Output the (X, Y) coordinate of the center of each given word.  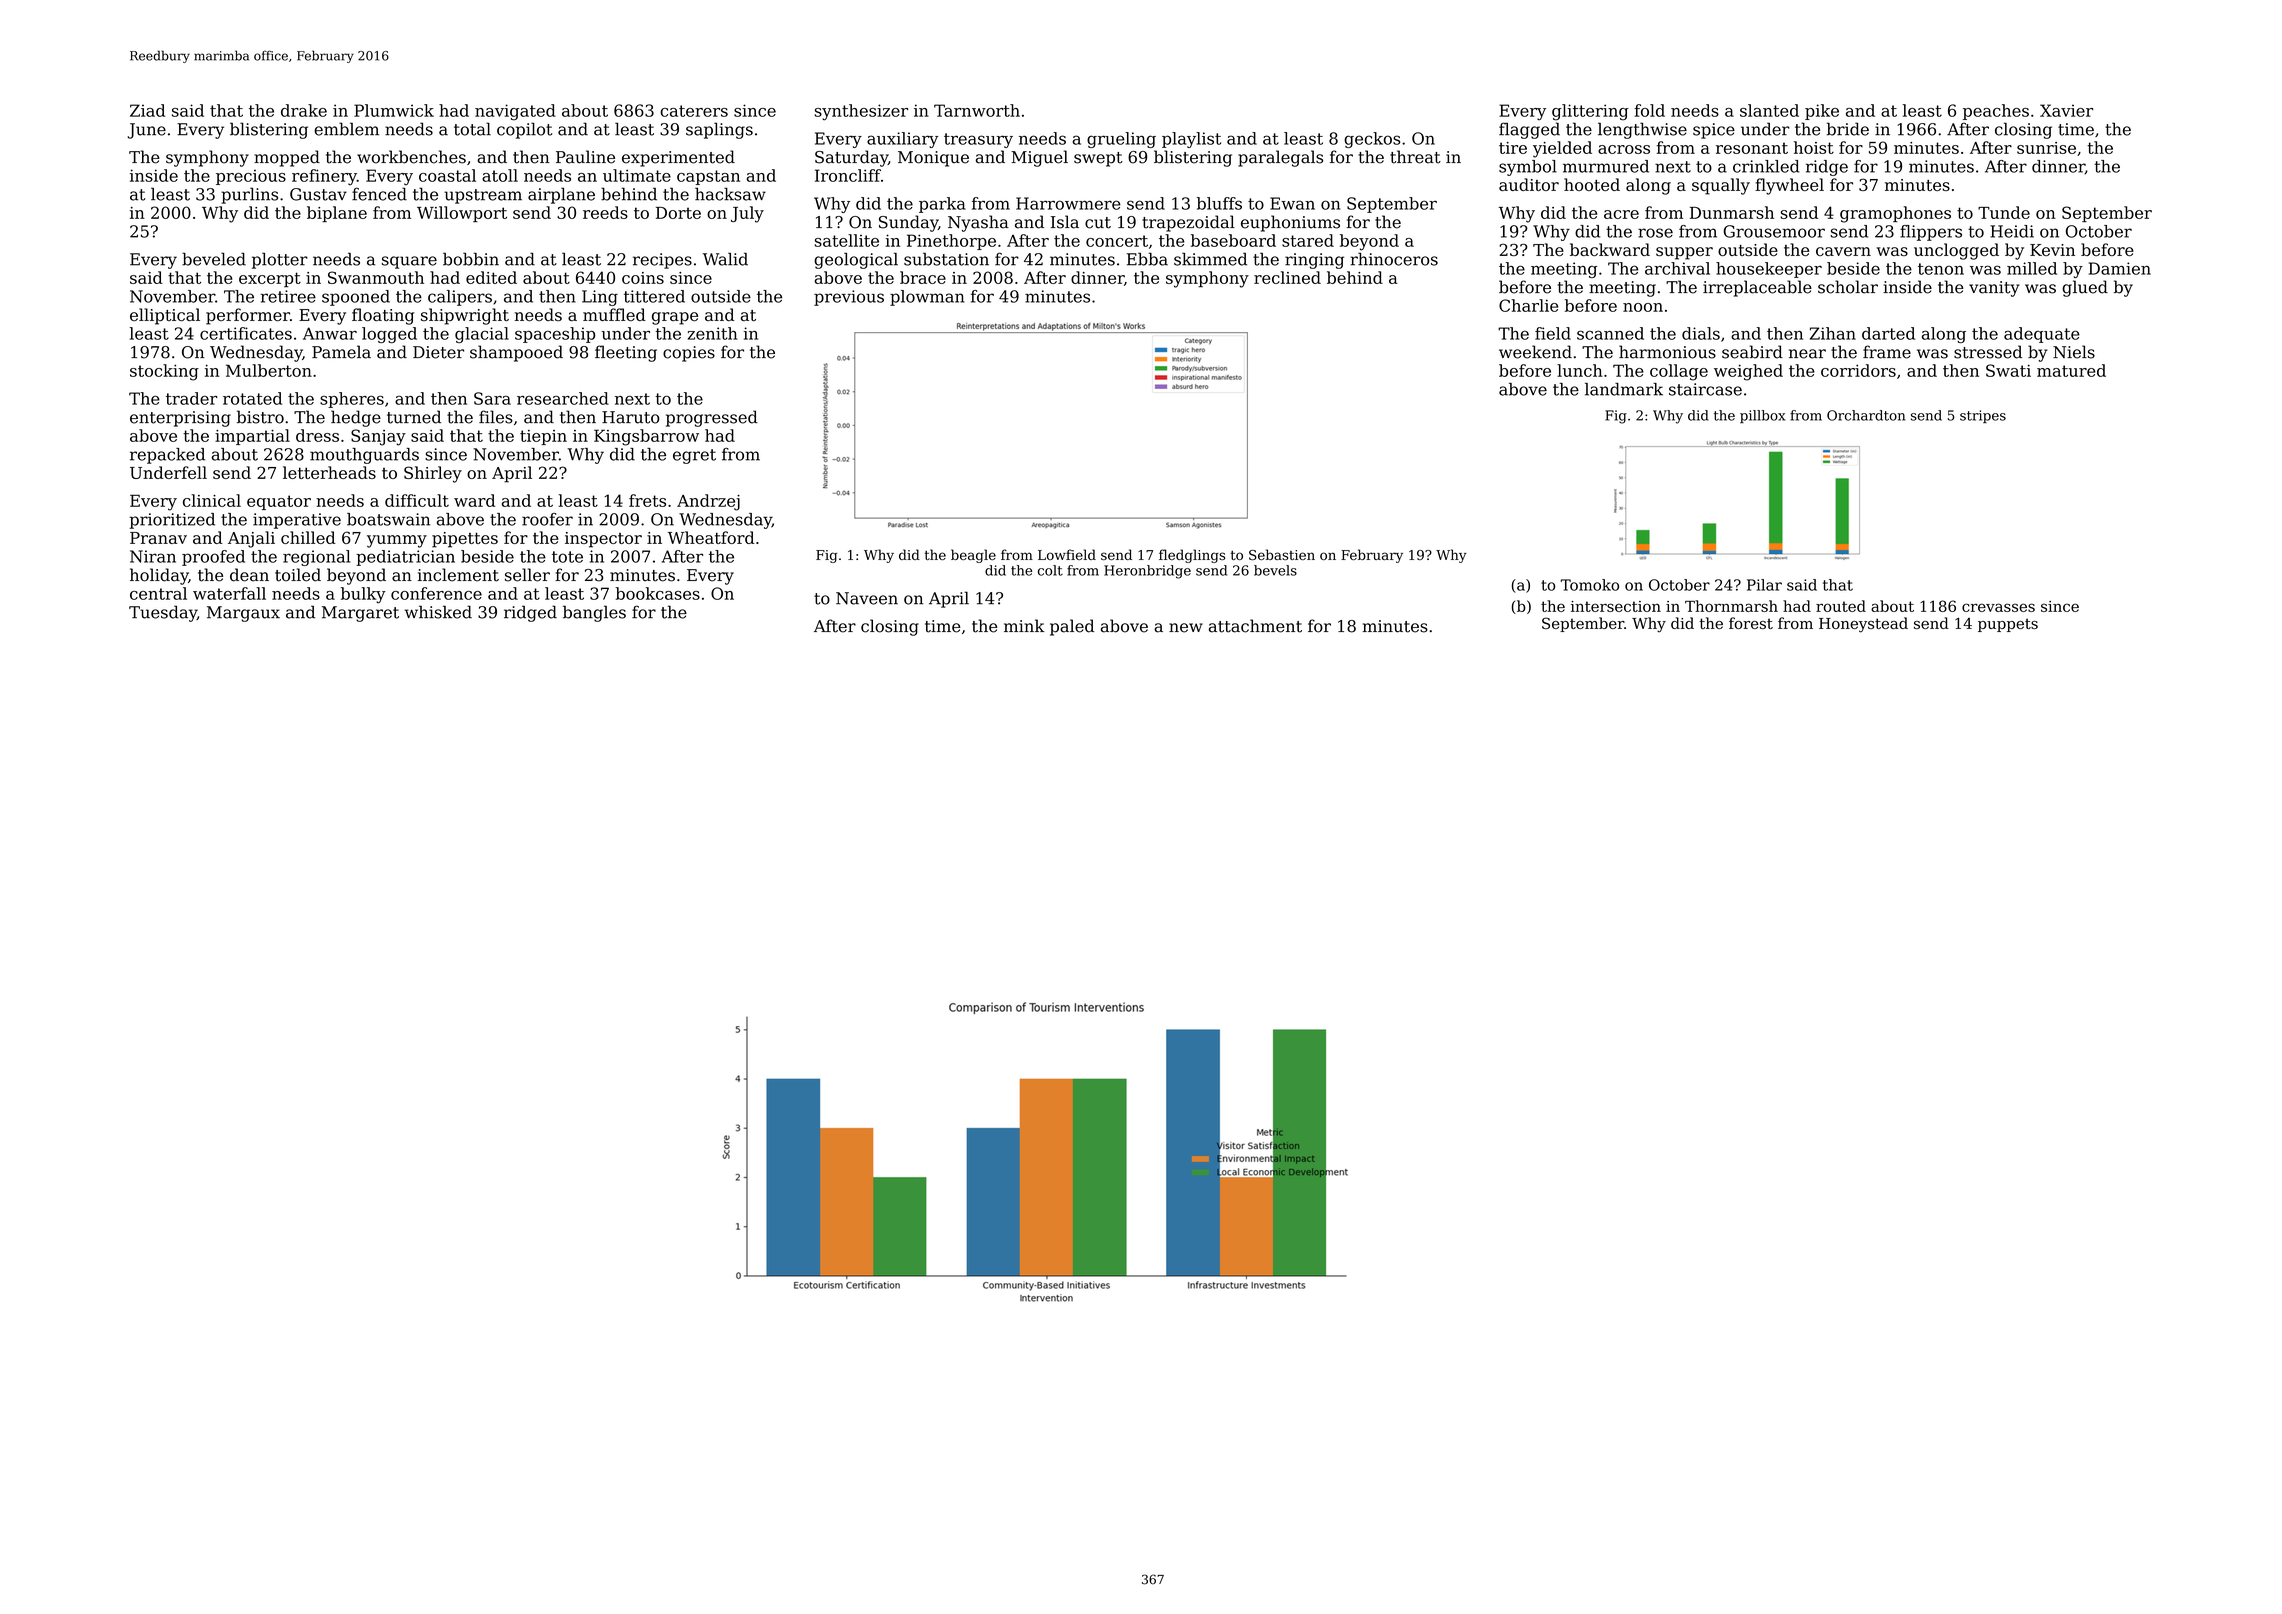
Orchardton (1866, 415)
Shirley (433, 474)
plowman (927, 298)
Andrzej (708, 502)
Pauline (585, 157)
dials (1701, 333)
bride (1848, 129)
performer (248, 316)
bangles (594, 613)
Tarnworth (977, 110)
